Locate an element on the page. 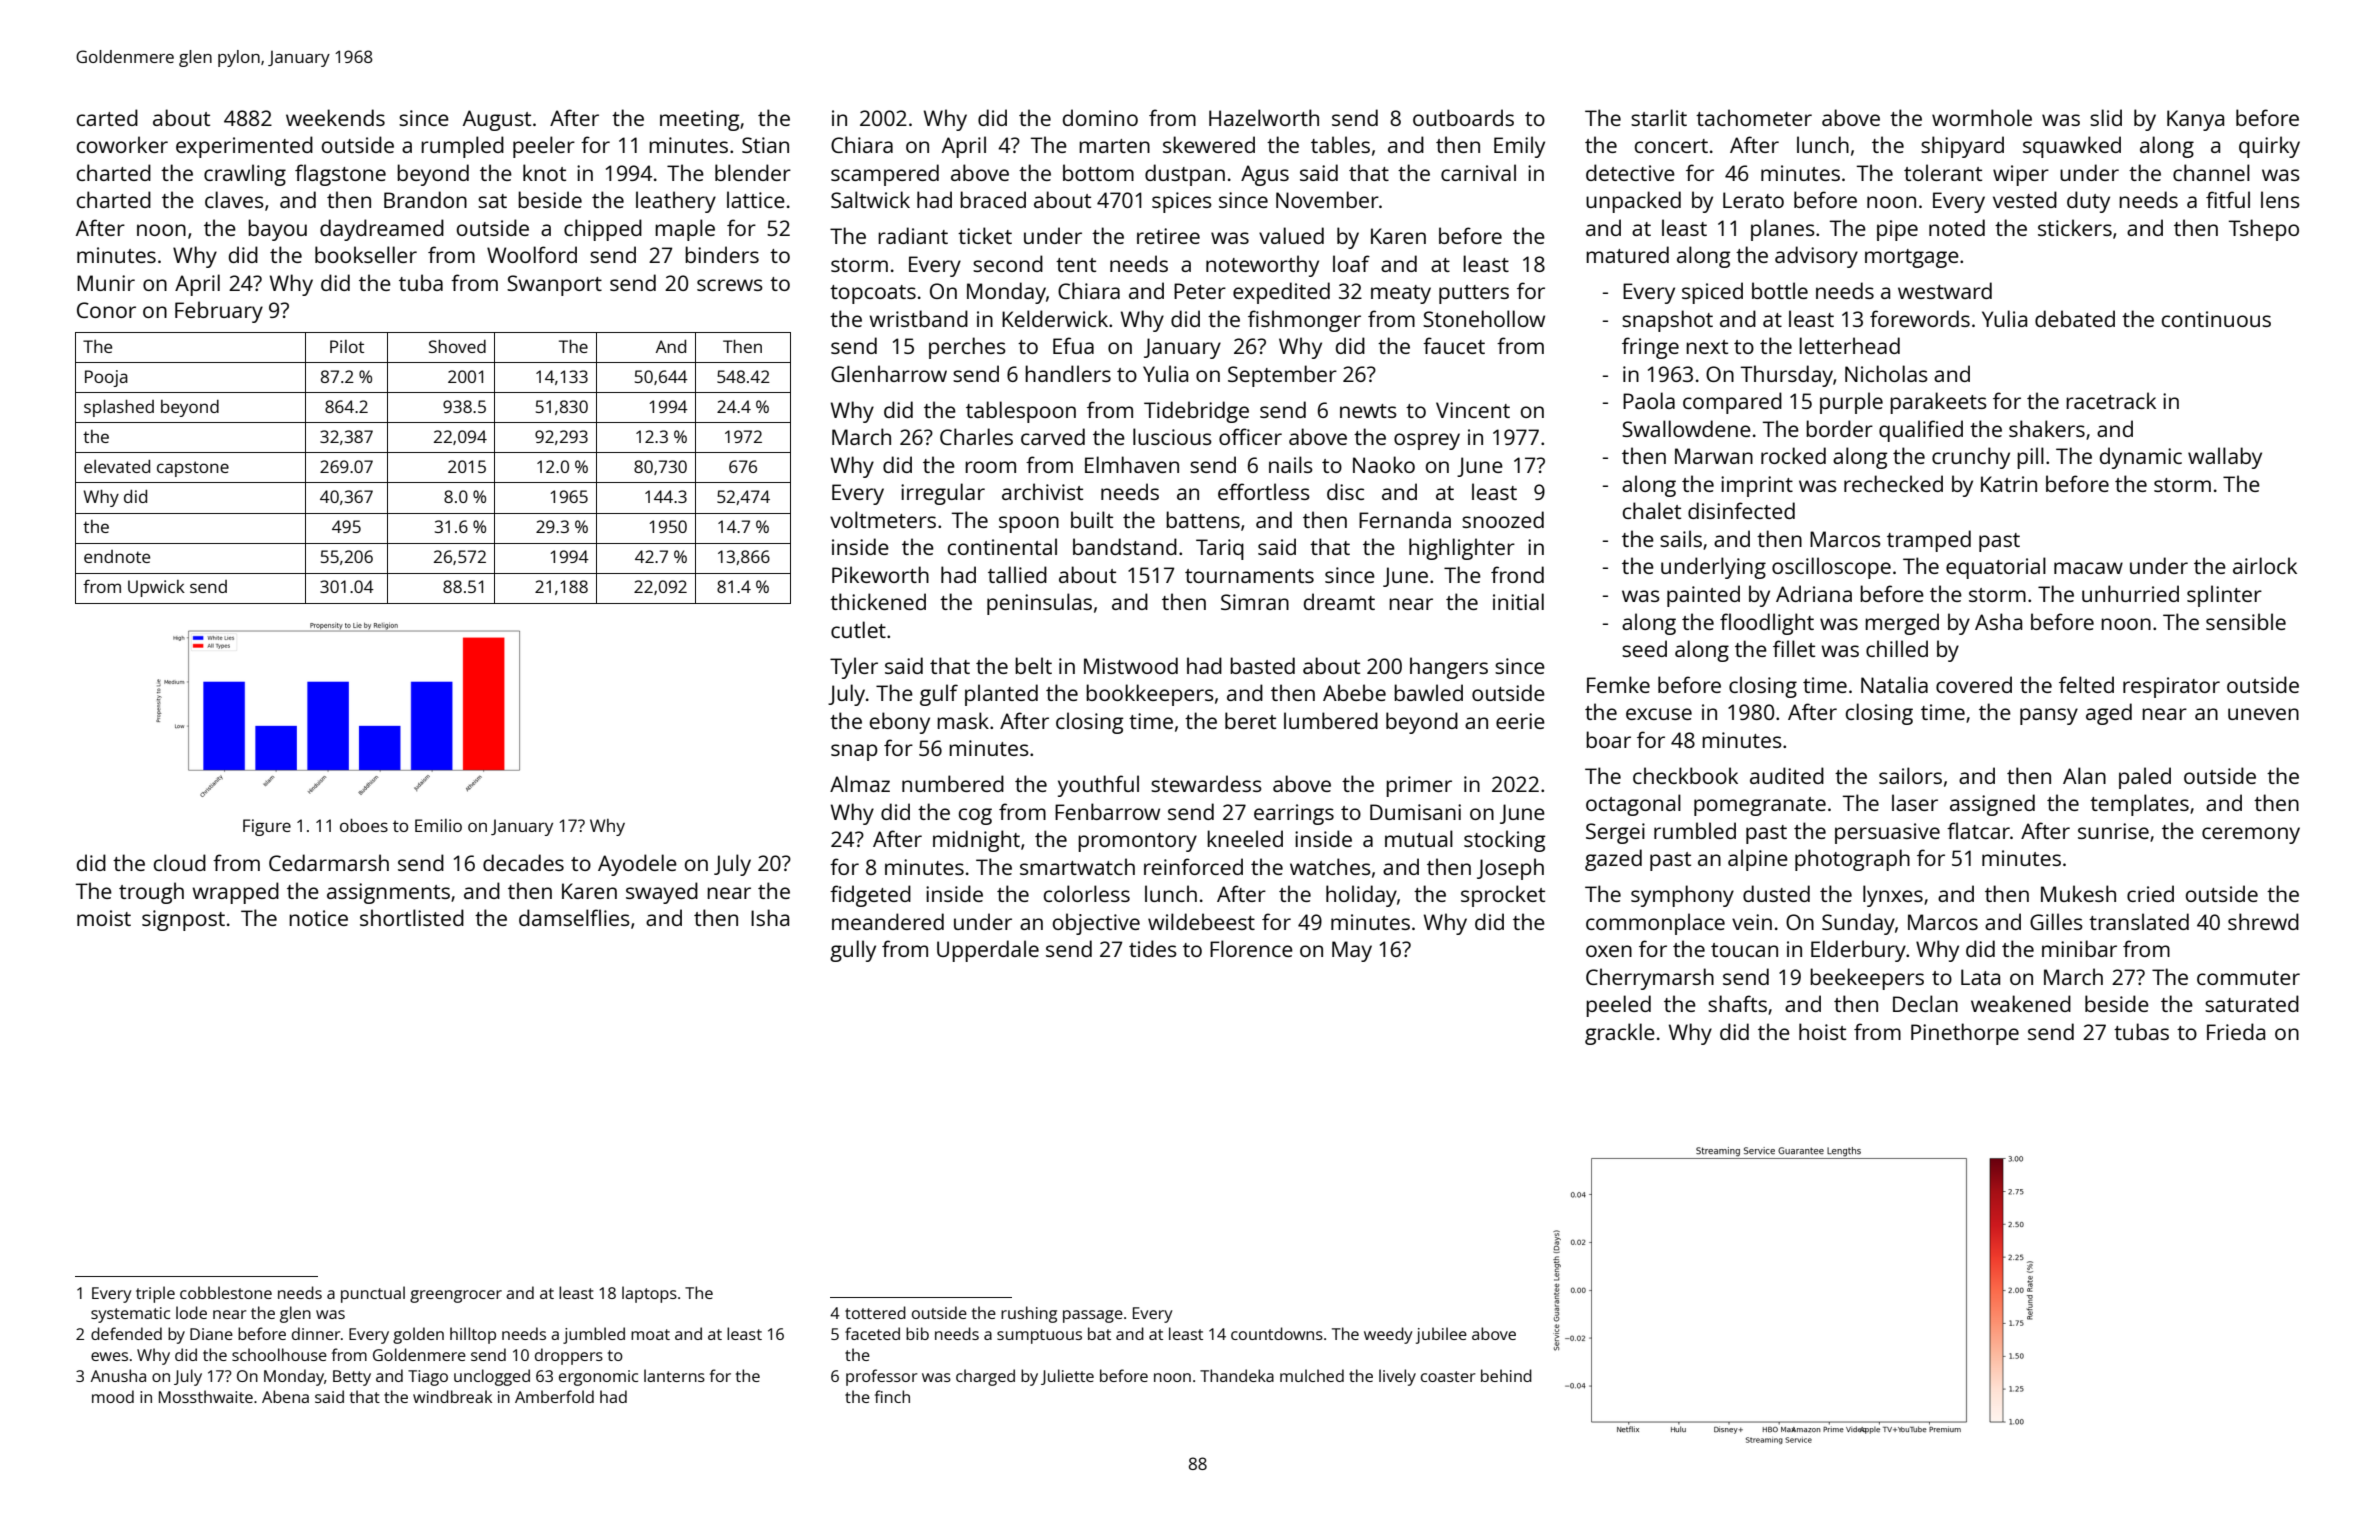  airlock is located at coordinates (2265, 565).
